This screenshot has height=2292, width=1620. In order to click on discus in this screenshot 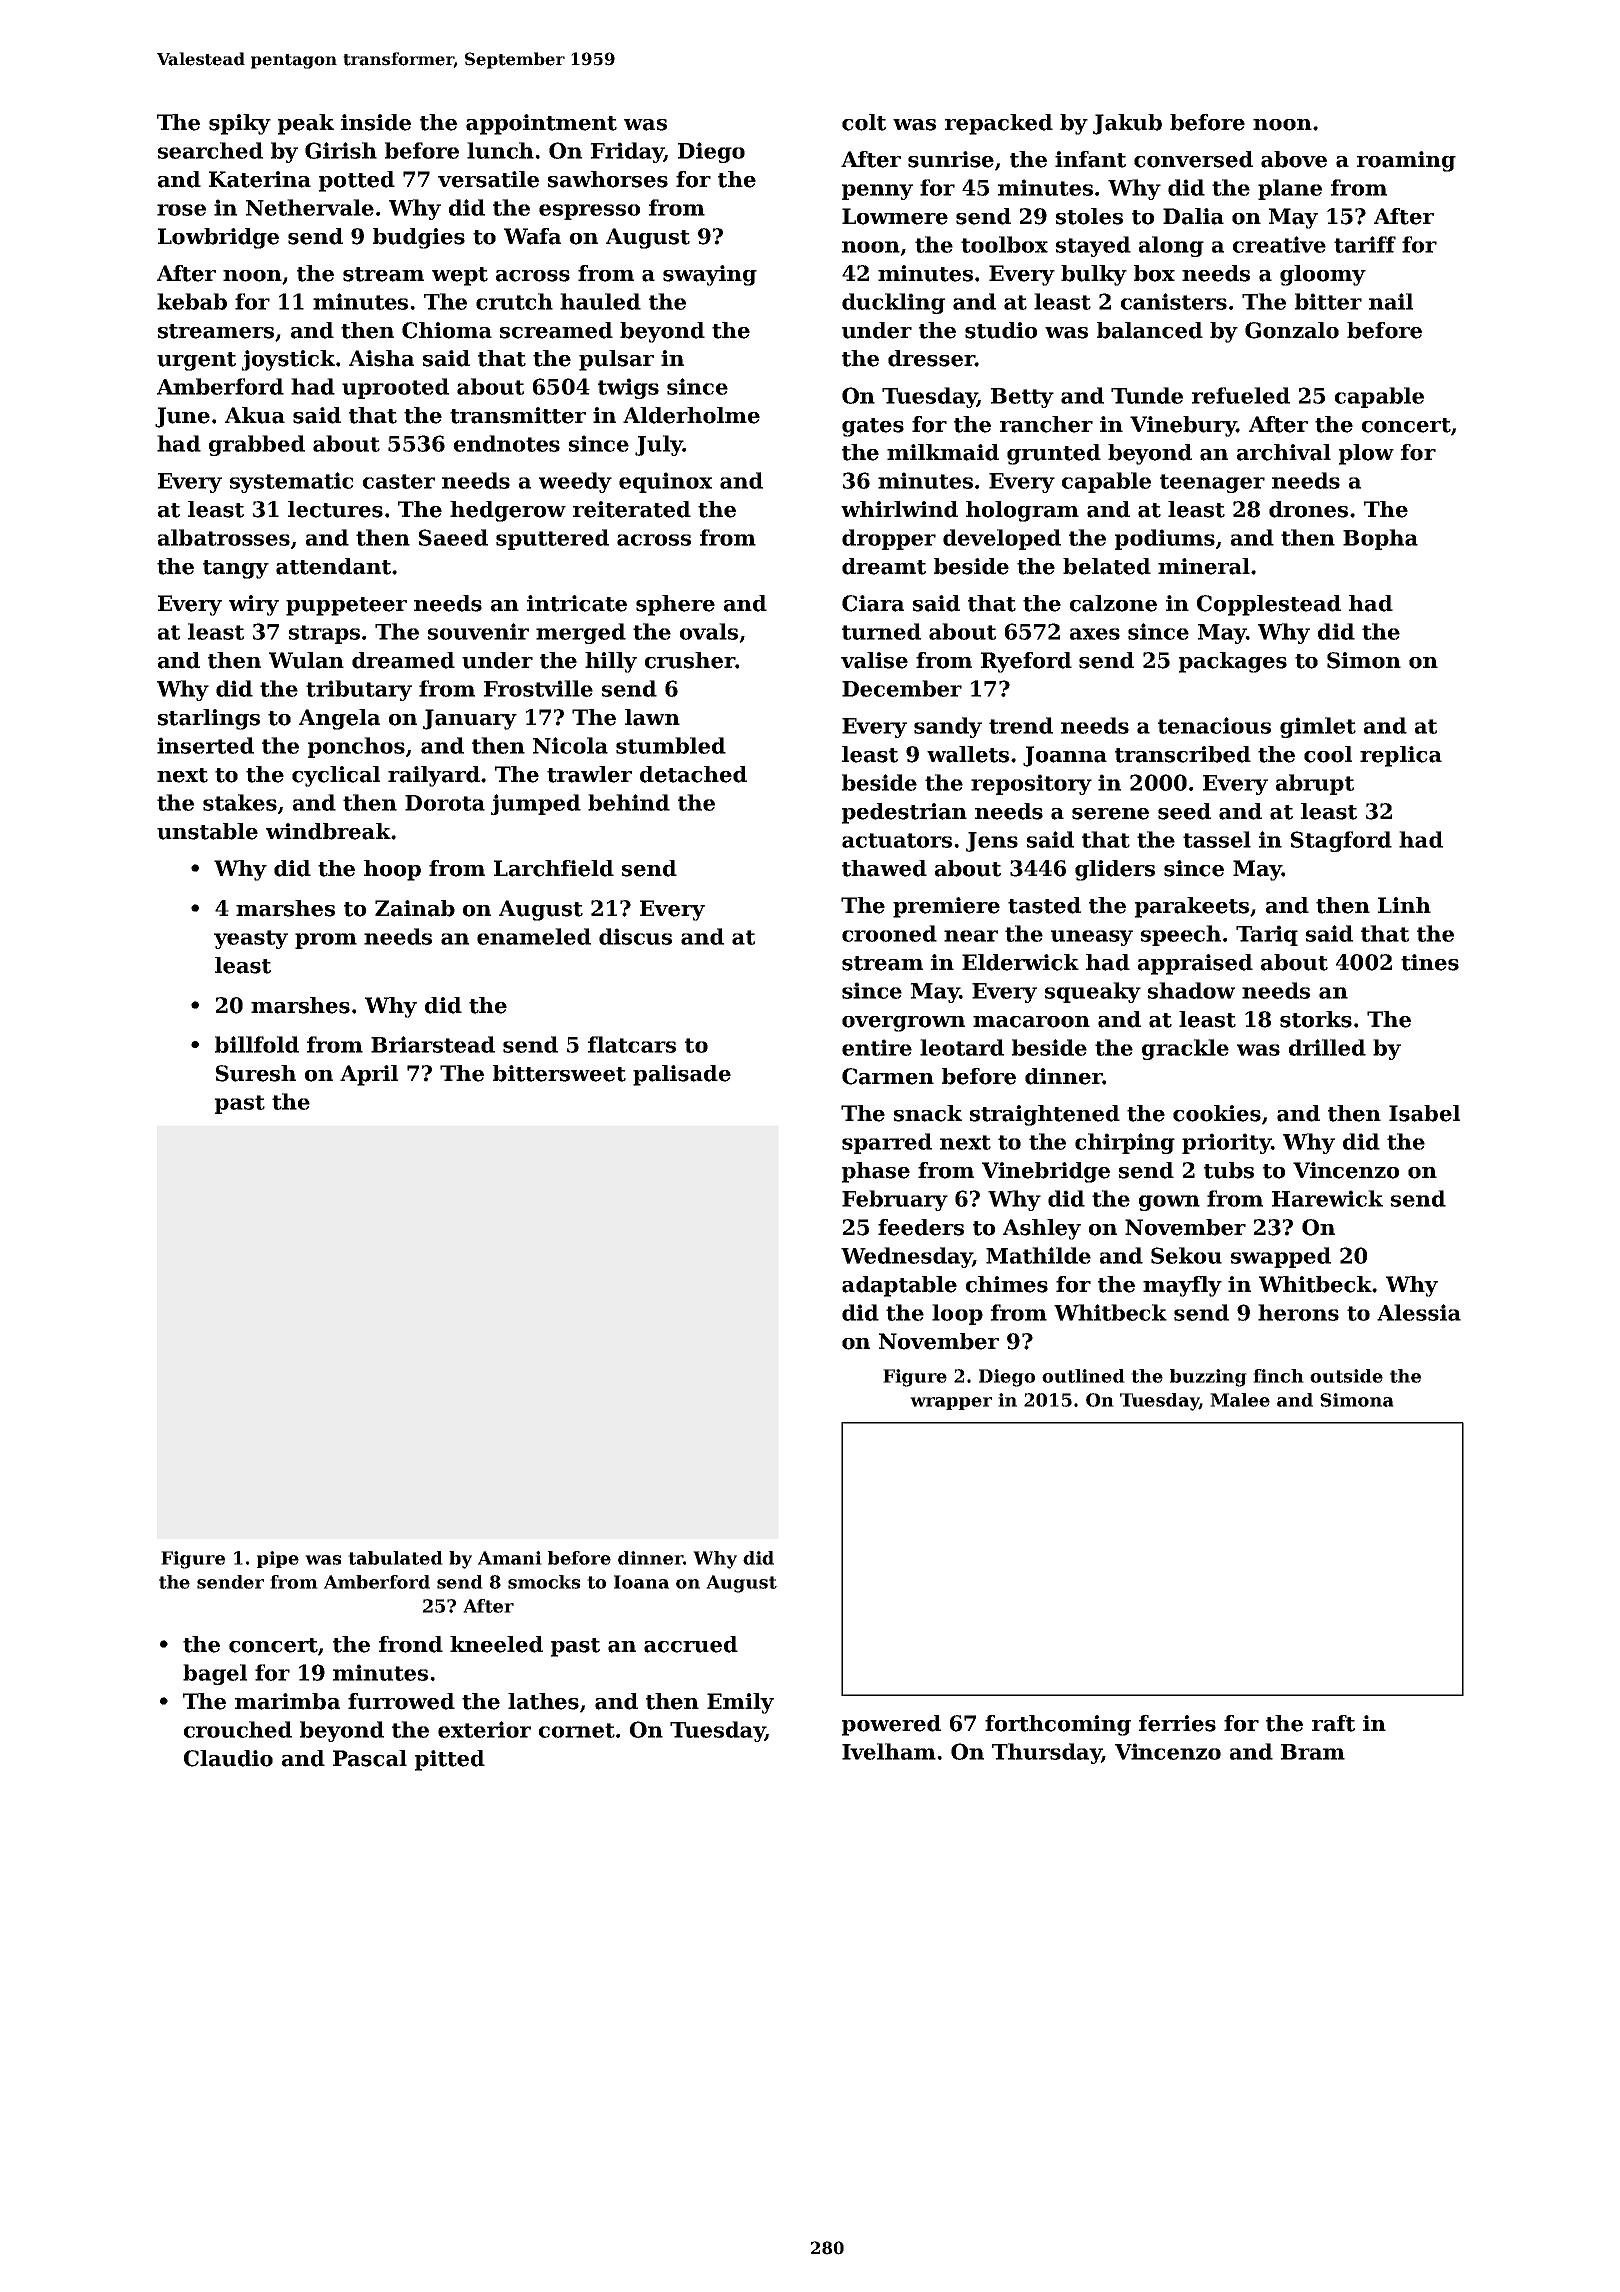, I will do `click(635, 936)`.
